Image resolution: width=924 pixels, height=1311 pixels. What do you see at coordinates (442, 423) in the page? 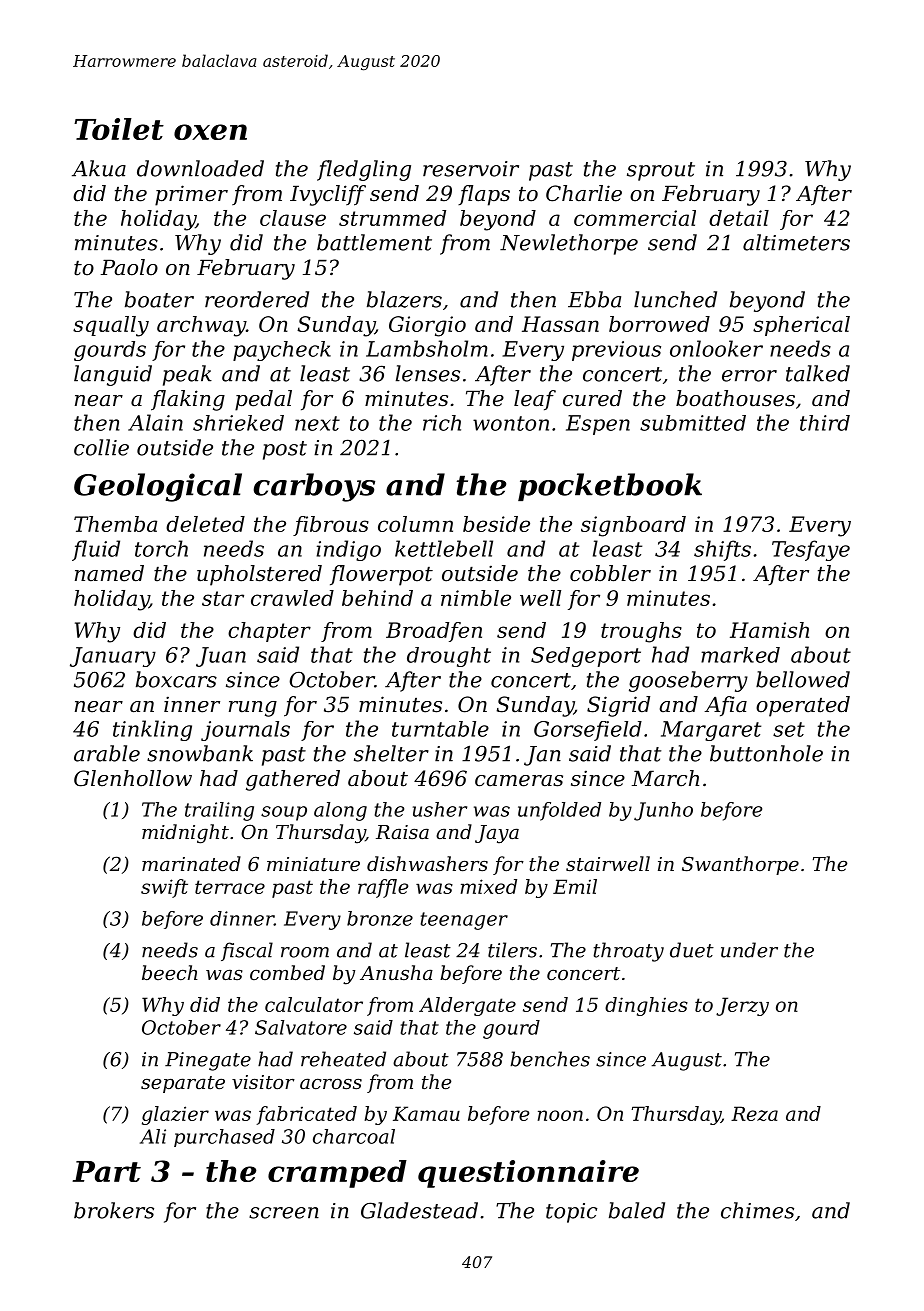
I see `rich` at bounding box center [442, 423].
